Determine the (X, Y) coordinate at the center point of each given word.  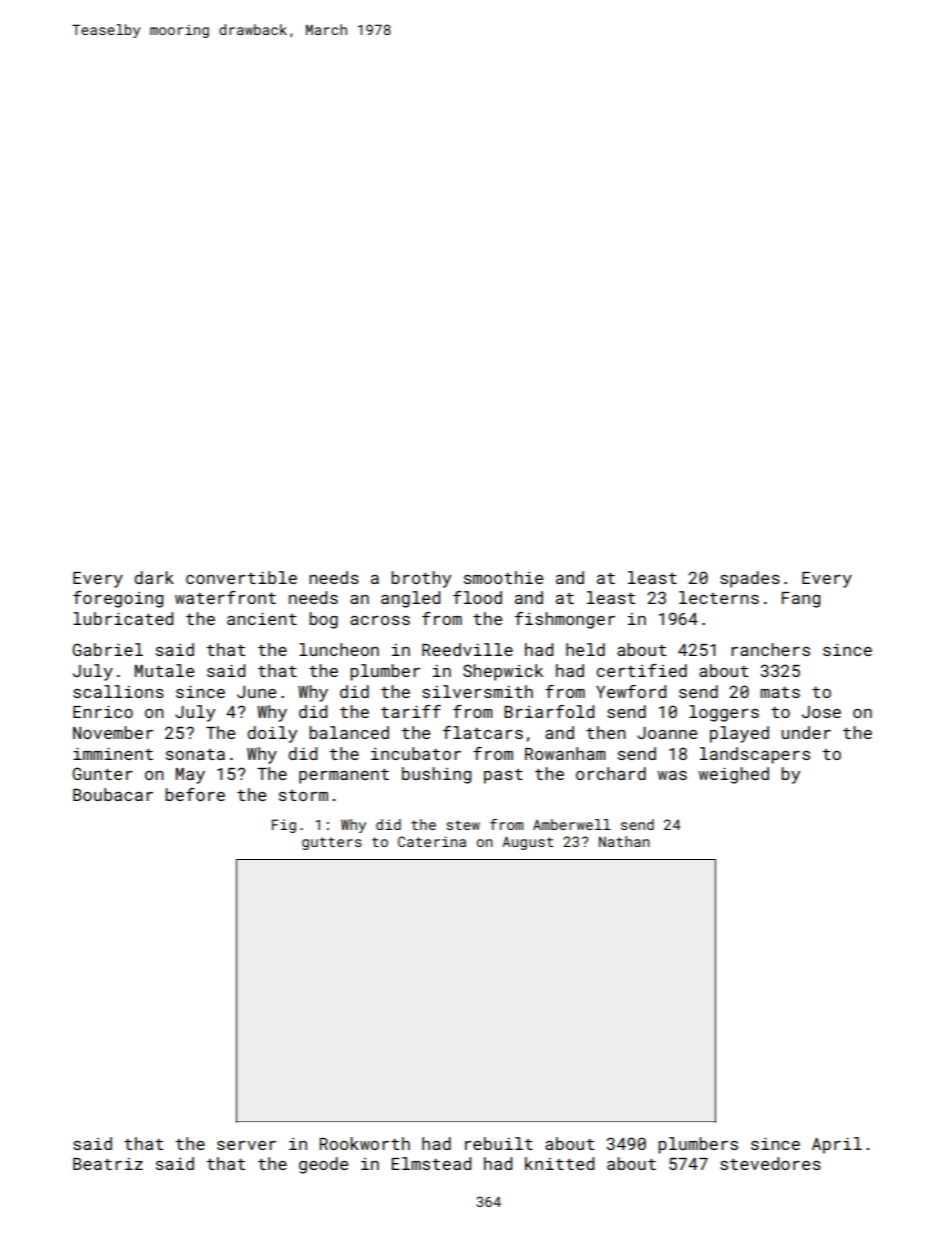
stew (463, 825)
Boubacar (113, 794)
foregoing (118, 599)
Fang (801, 600)
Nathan (624, 841)
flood (477, 597)
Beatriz (108, 1164)
